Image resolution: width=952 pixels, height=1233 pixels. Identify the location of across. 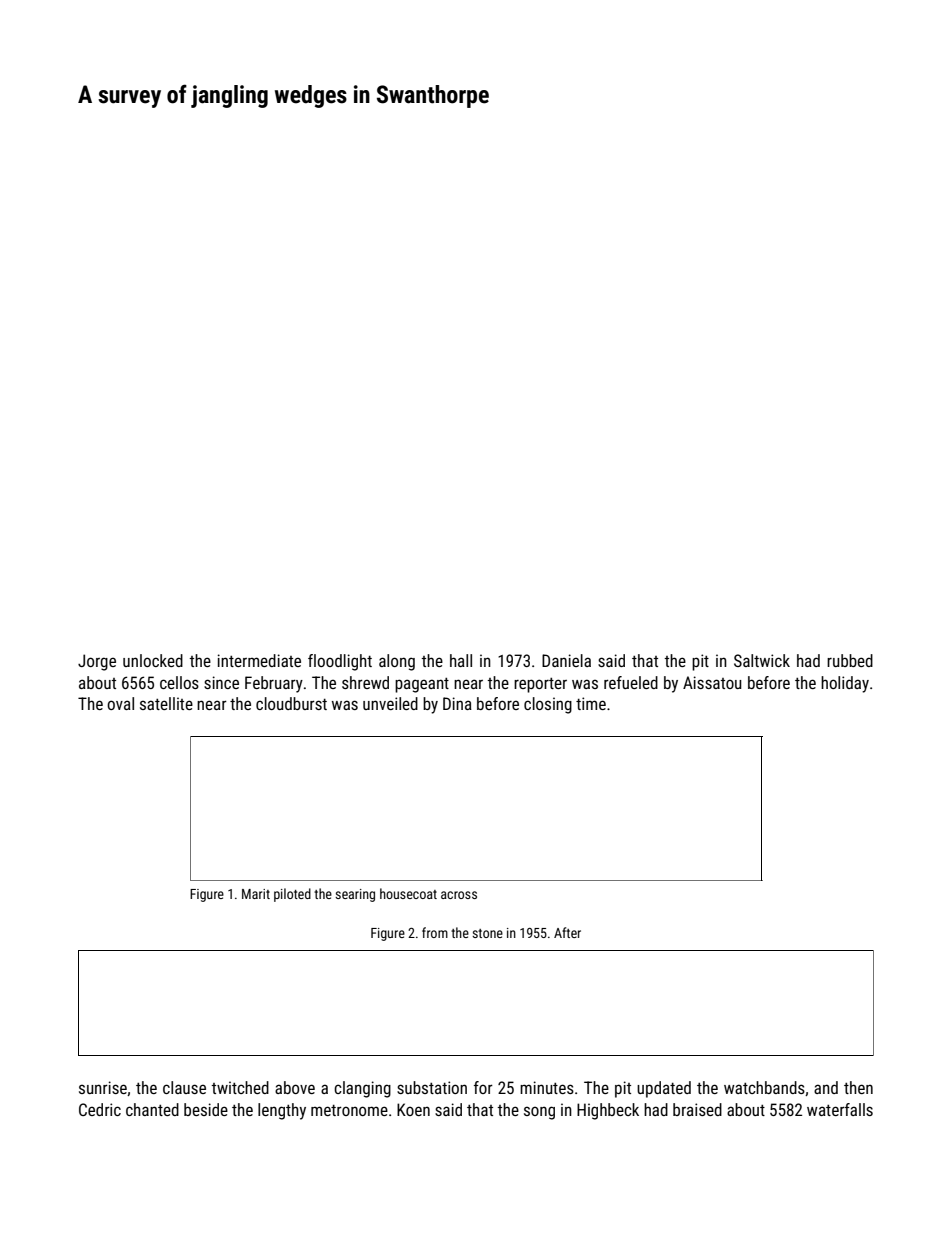
(459, 895).
